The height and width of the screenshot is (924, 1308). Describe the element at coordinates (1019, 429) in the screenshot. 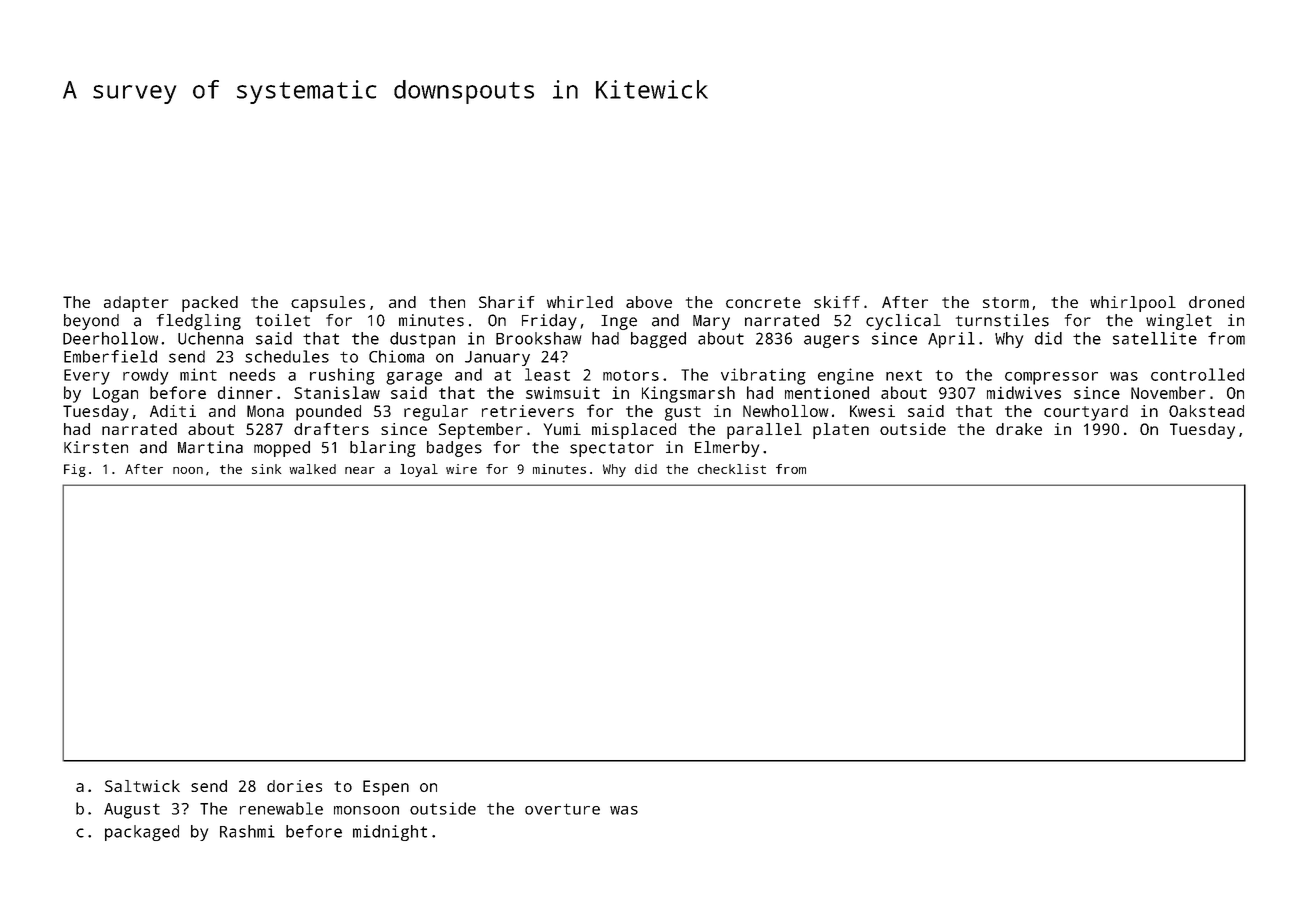

I see `drake` at that location.
